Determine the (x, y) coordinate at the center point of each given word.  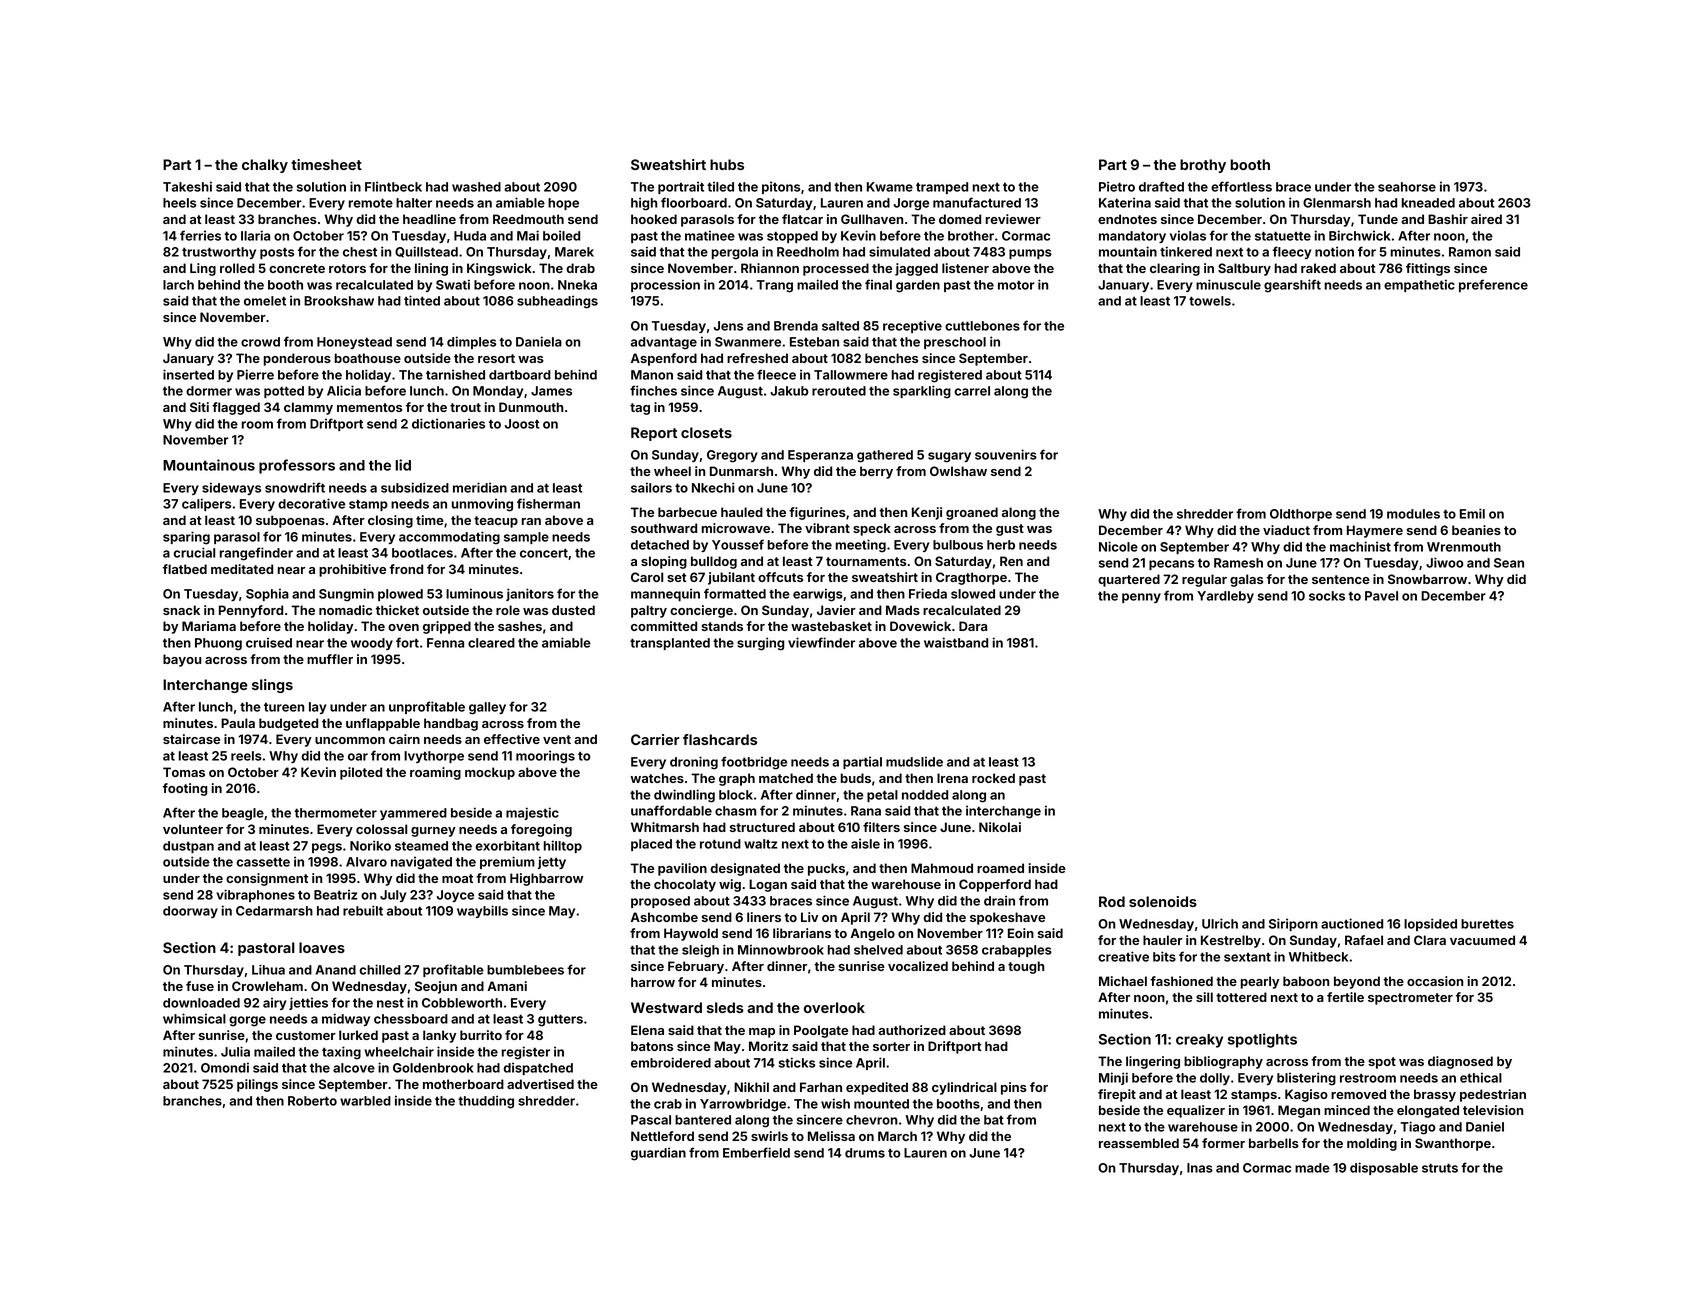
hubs (727, 164)
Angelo (872, 934)
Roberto (312, 1101)
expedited (877, 1088)
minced (1347, 1110)
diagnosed (1460, 1062)
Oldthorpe (1301, 515)
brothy (1203, 166)
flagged (236, 408)
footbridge (754, 763)
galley (487, 708)
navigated (421, 863)
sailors (651, 487)
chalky (265, 166)
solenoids (1163, 901)
